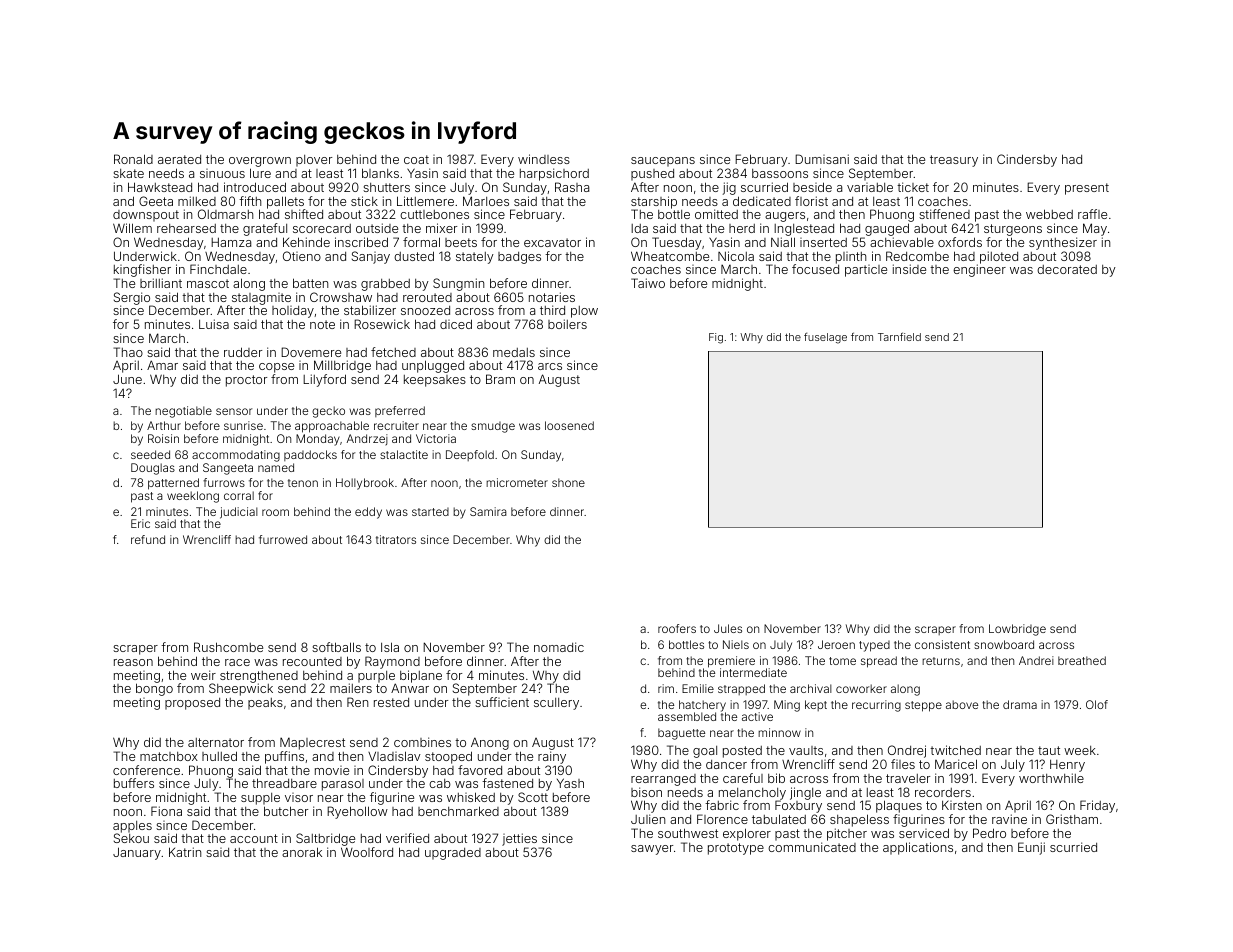 The width and height of the image is (1233, 952). What do you see at coordinates (1017, 630) in the image?
I see `Lowbridge` at bounding box center [1017, 630].
